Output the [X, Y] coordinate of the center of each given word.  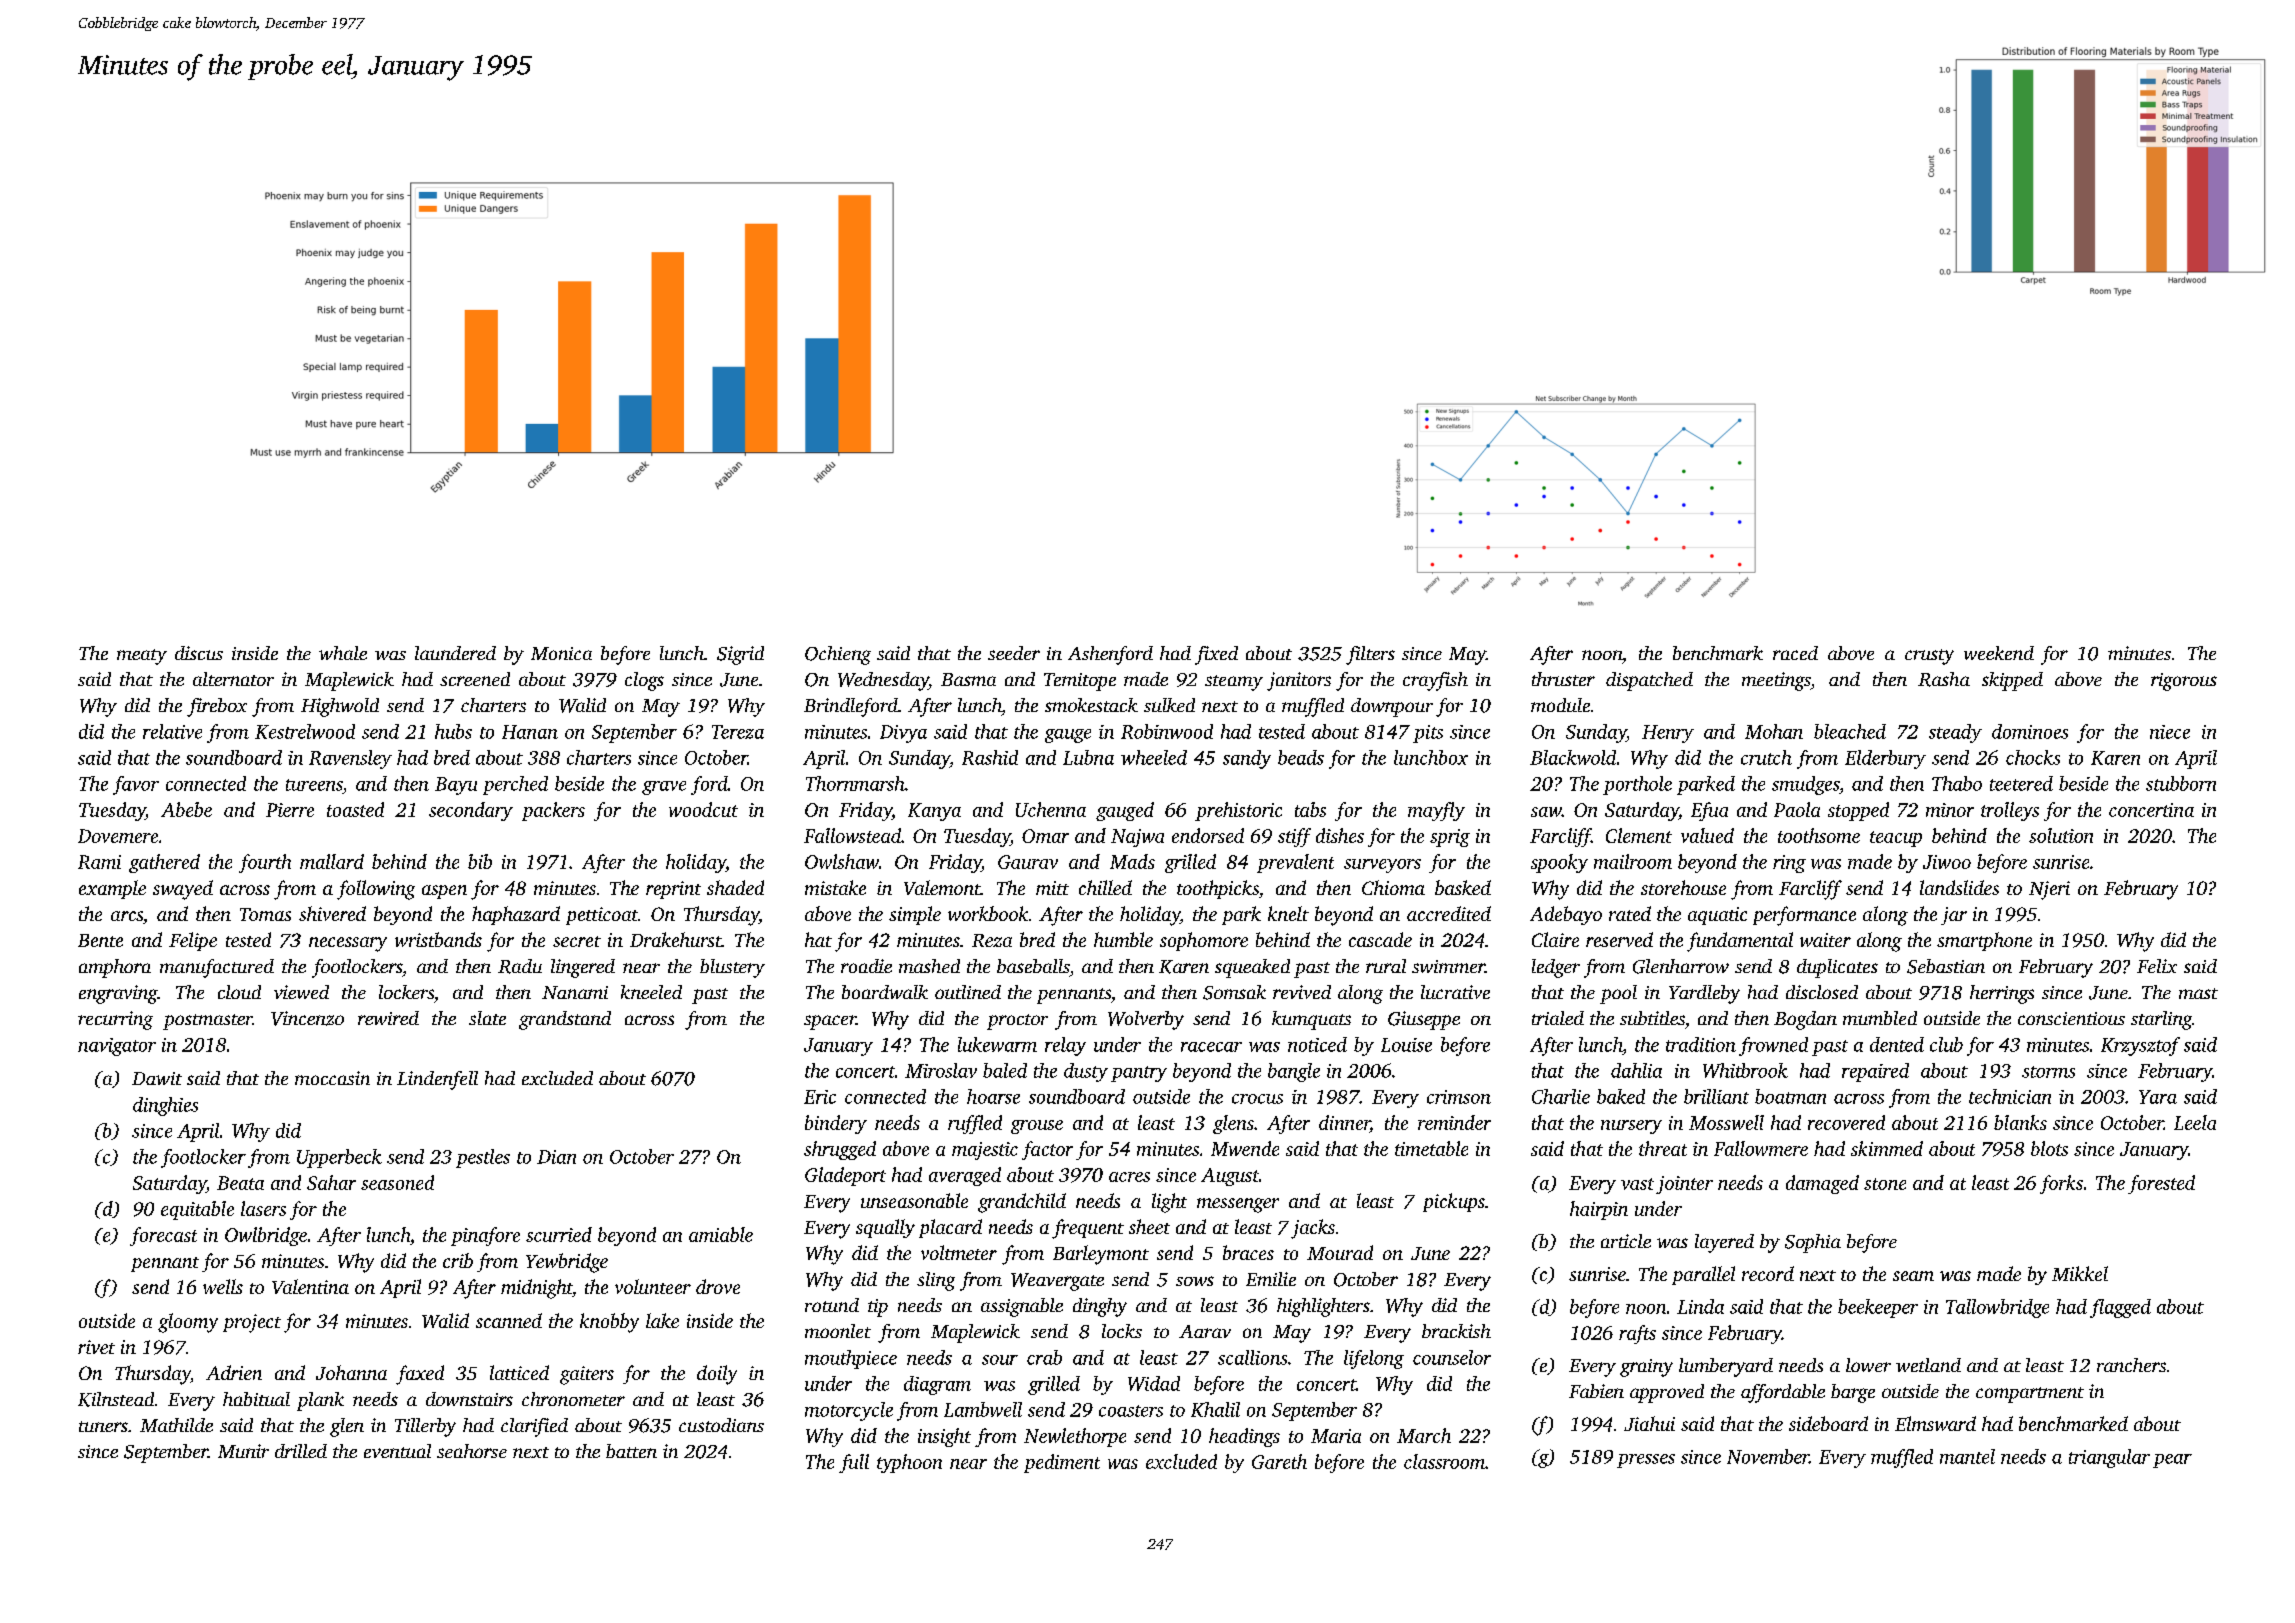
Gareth [1279, 1461]
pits [1428, 734]
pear [2172, 1461]
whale [343, 653]
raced [1795, 653]
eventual [397, 1451]
